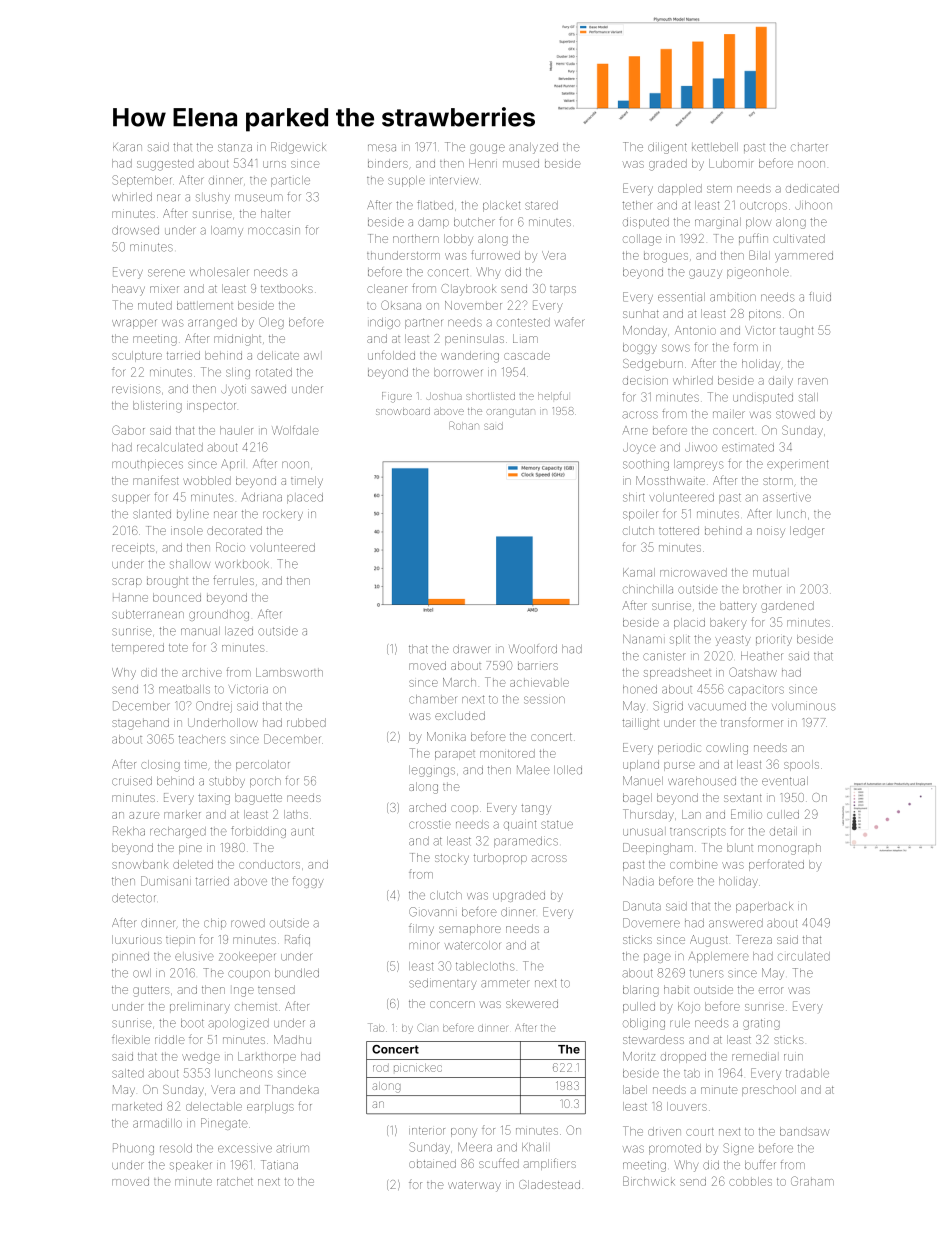 Image resolution: width=952 pixels, height=1233 pixels. What do you see at coordinates (279, 1165) in the document?
I see `Tatiana` at bounding box center [279, 1165].
